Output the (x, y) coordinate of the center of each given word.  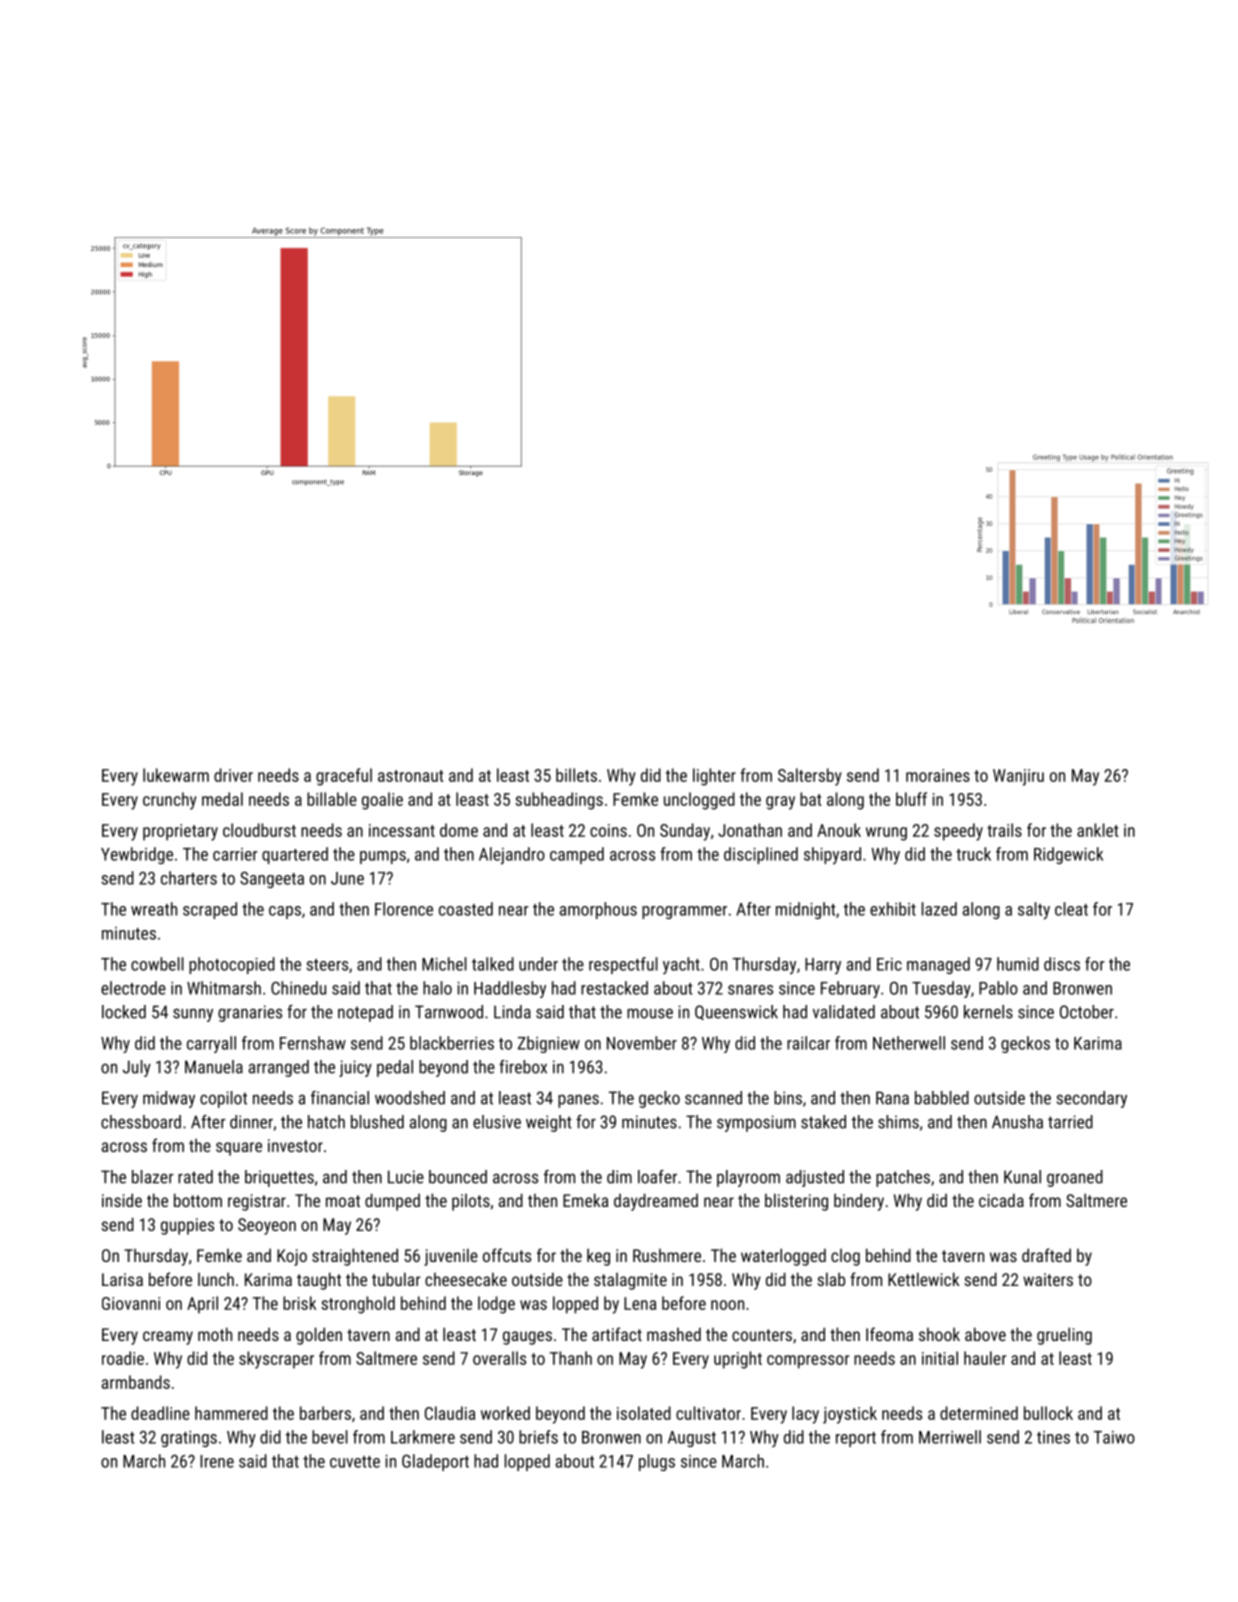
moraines (938, 775)
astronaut (411, 776)
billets (576, 775)
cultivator (708, 1413)
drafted (1046, 1255)
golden (319, 1336)
